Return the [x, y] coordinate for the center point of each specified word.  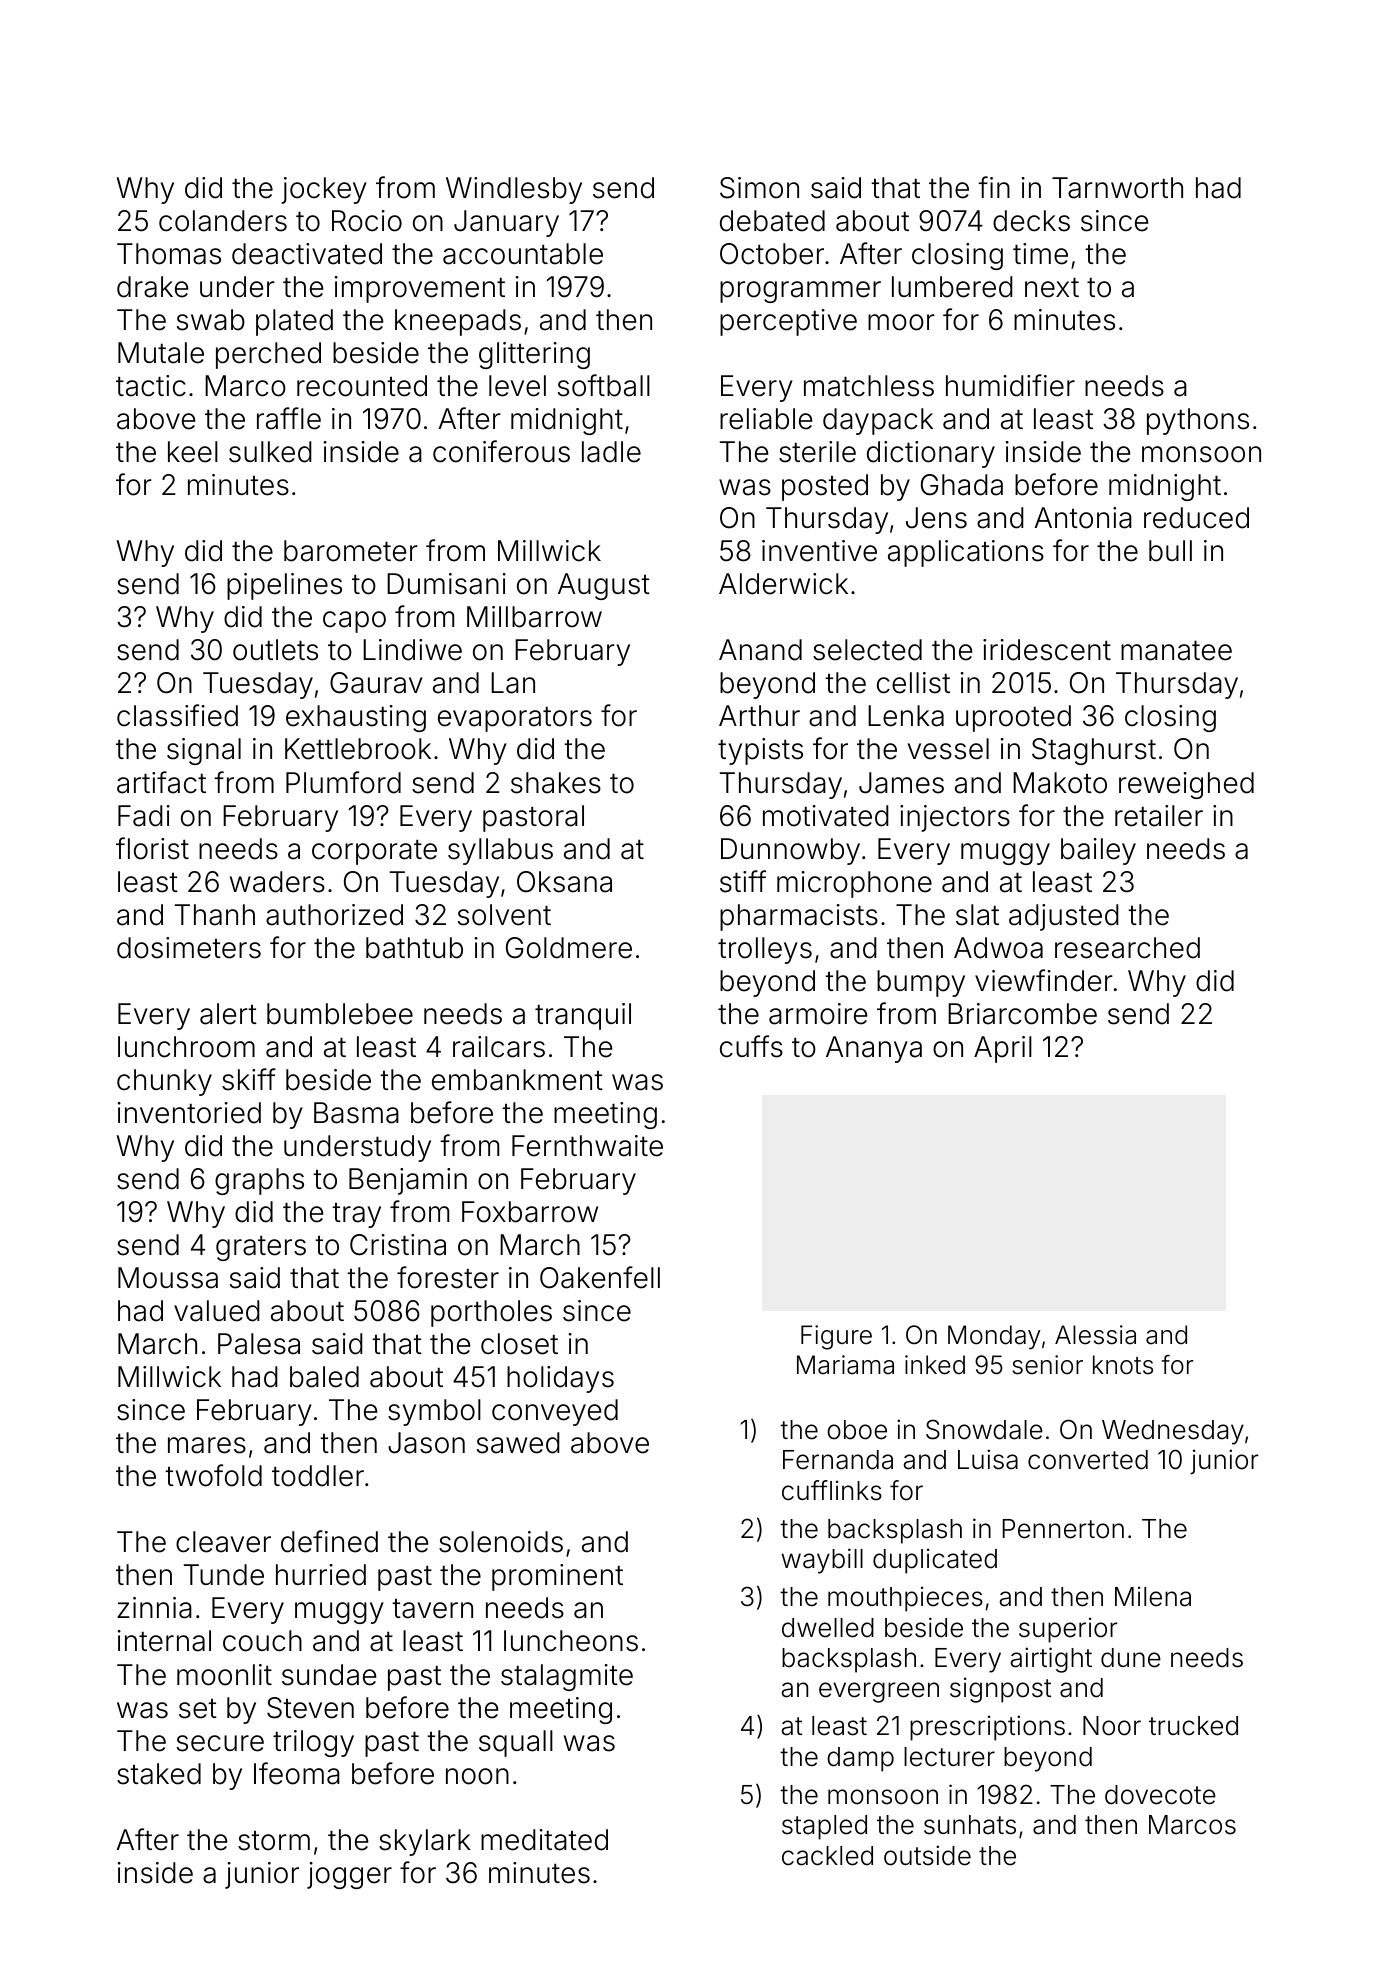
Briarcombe [1022, 1014]
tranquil [583, 1016]
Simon [759, 188]
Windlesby [514, 190]
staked [159, 1774]
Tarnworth [1117, 188]
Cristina [398, 1245]
